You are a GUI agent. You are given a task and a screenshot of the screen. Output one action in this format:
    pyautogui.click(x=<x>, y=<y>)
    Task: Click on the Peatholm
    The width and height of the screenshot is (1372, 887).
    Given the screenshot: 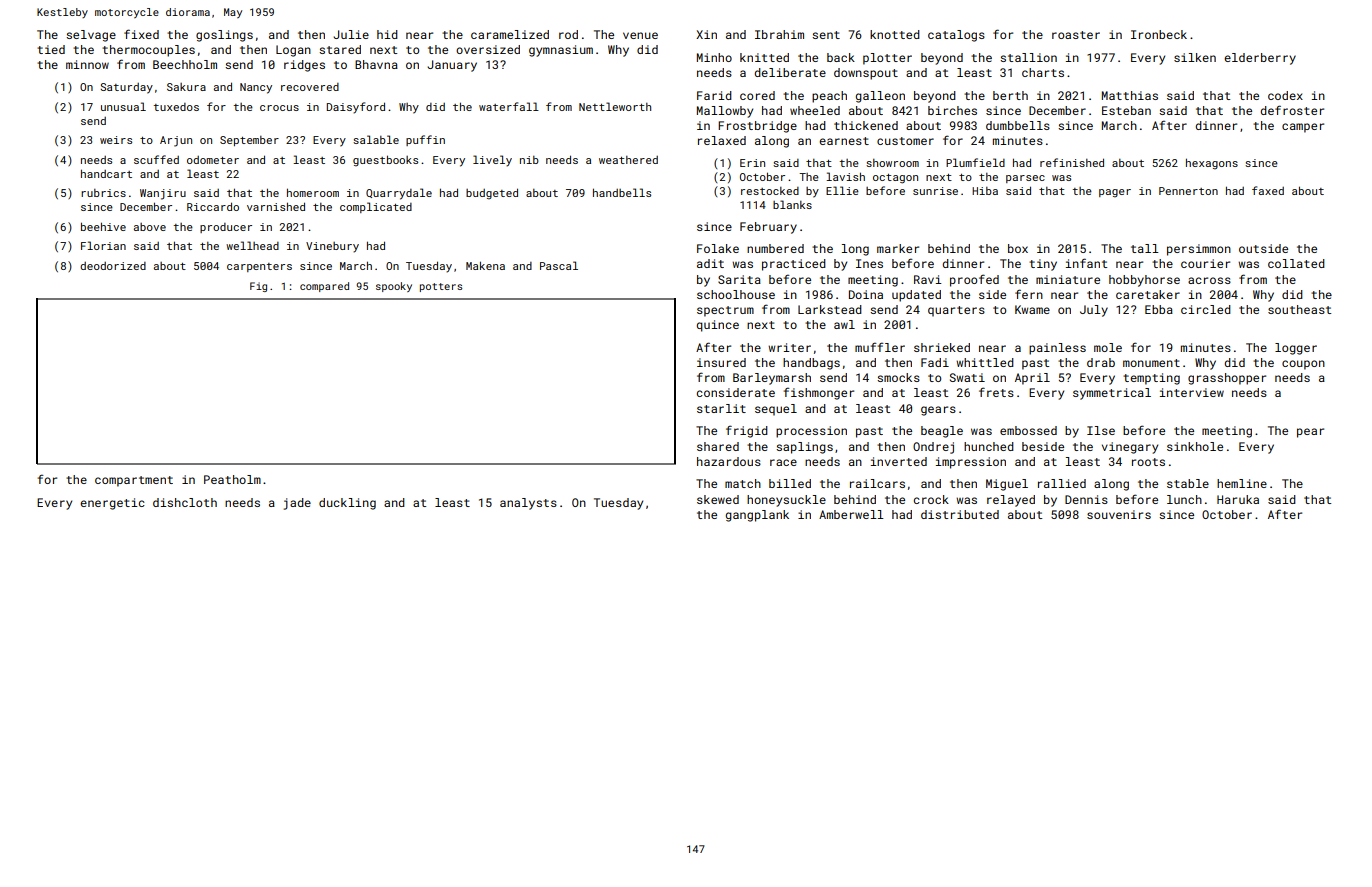 What is the action you would take?
    pyautogui.click(x=232, y=479)
